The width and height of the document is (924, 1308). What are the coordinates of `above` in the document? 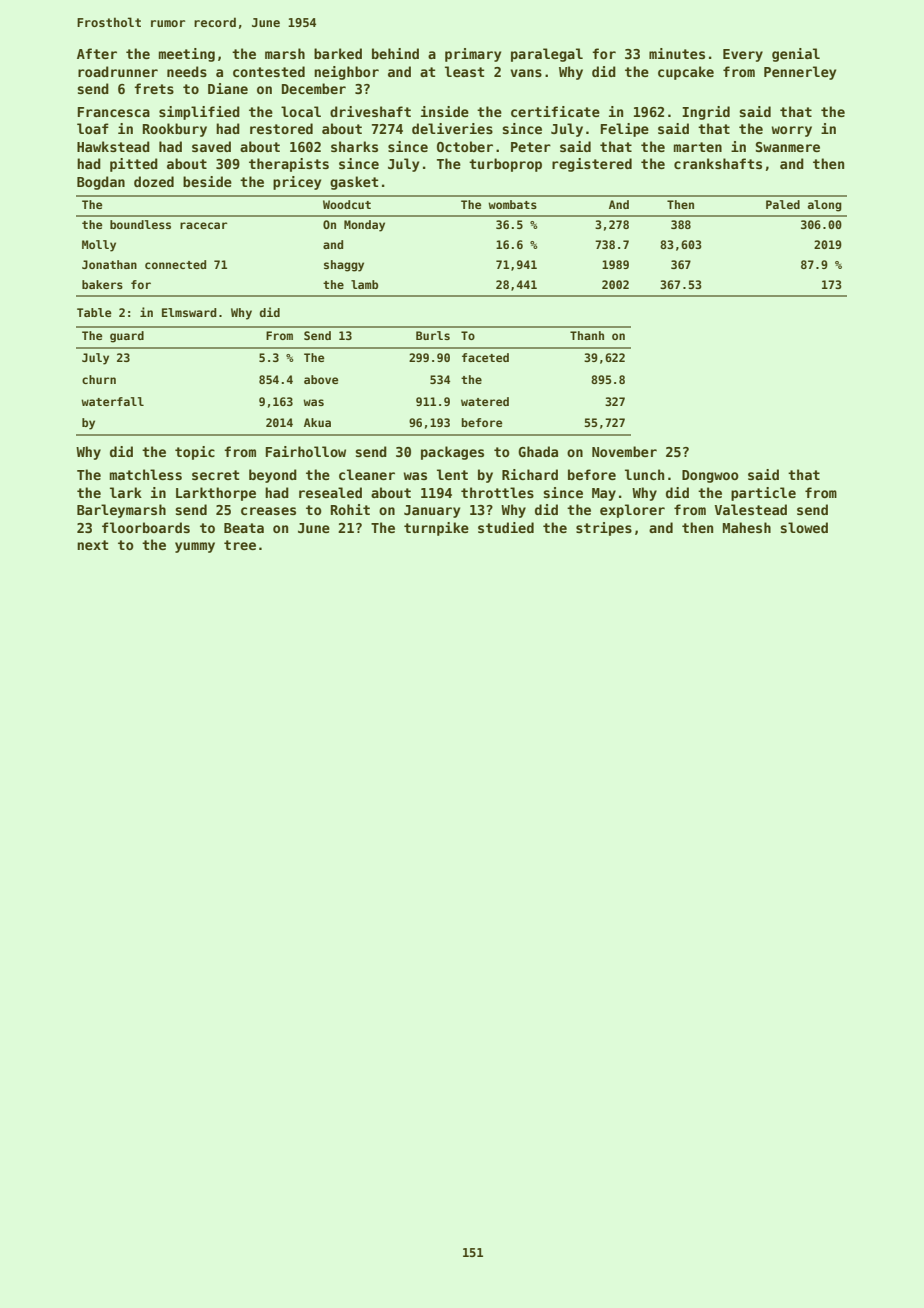 It's located at (321, 379).
